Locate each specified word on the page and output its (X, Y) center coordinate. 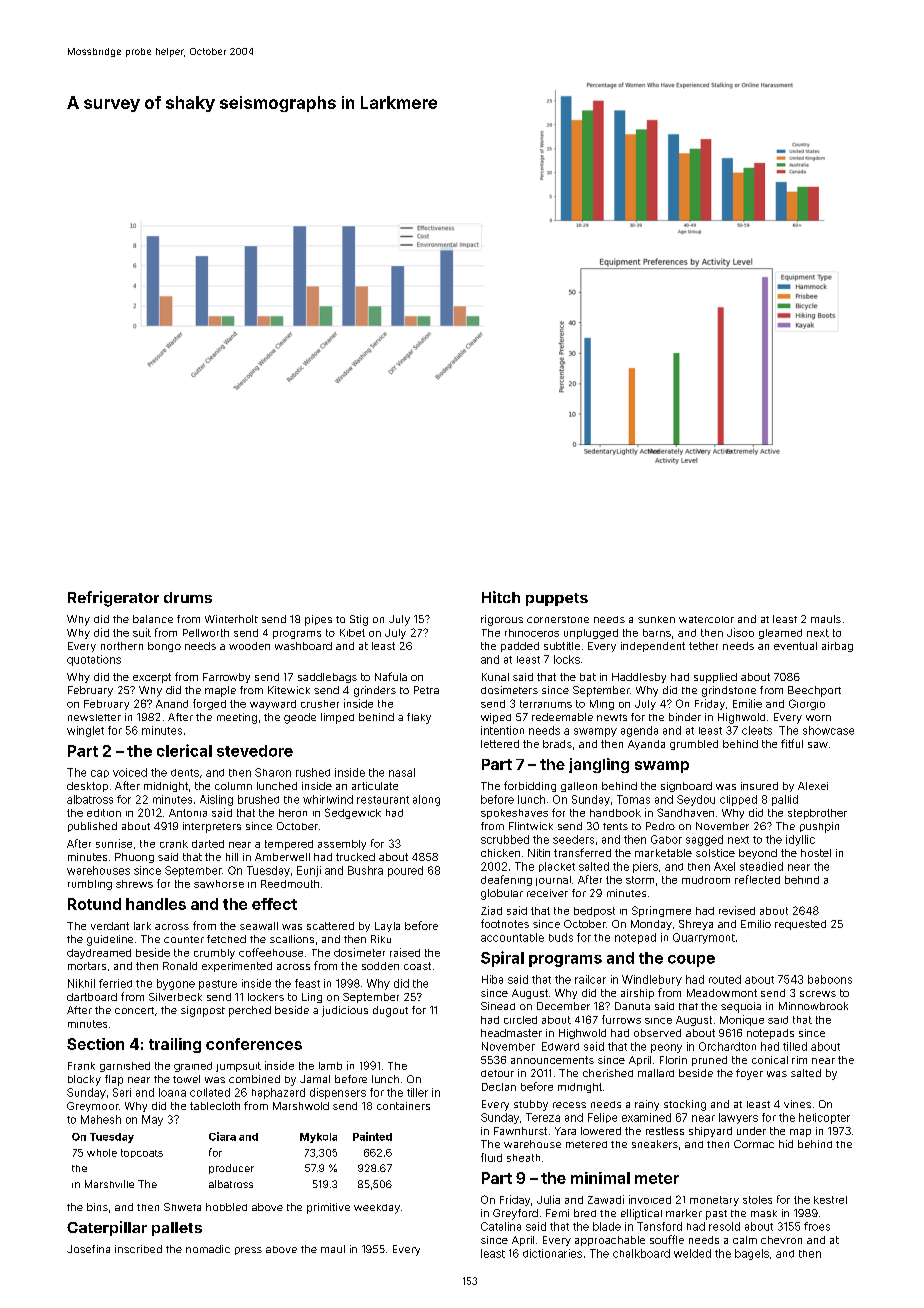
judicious (345, 1011)
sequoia (741, 1007)
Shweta (182, 1207)
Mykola (318, 1138)
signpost (203, 1011)
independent (653, 647)
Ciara (222, 1136)
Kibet (352, 633)
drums (188, 597)
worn (818, 718)
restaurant (383, 800)
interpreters (212, 827)
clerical (184, 750)
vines (797, 1104)
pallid (785, 800)
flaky (419, 718)
